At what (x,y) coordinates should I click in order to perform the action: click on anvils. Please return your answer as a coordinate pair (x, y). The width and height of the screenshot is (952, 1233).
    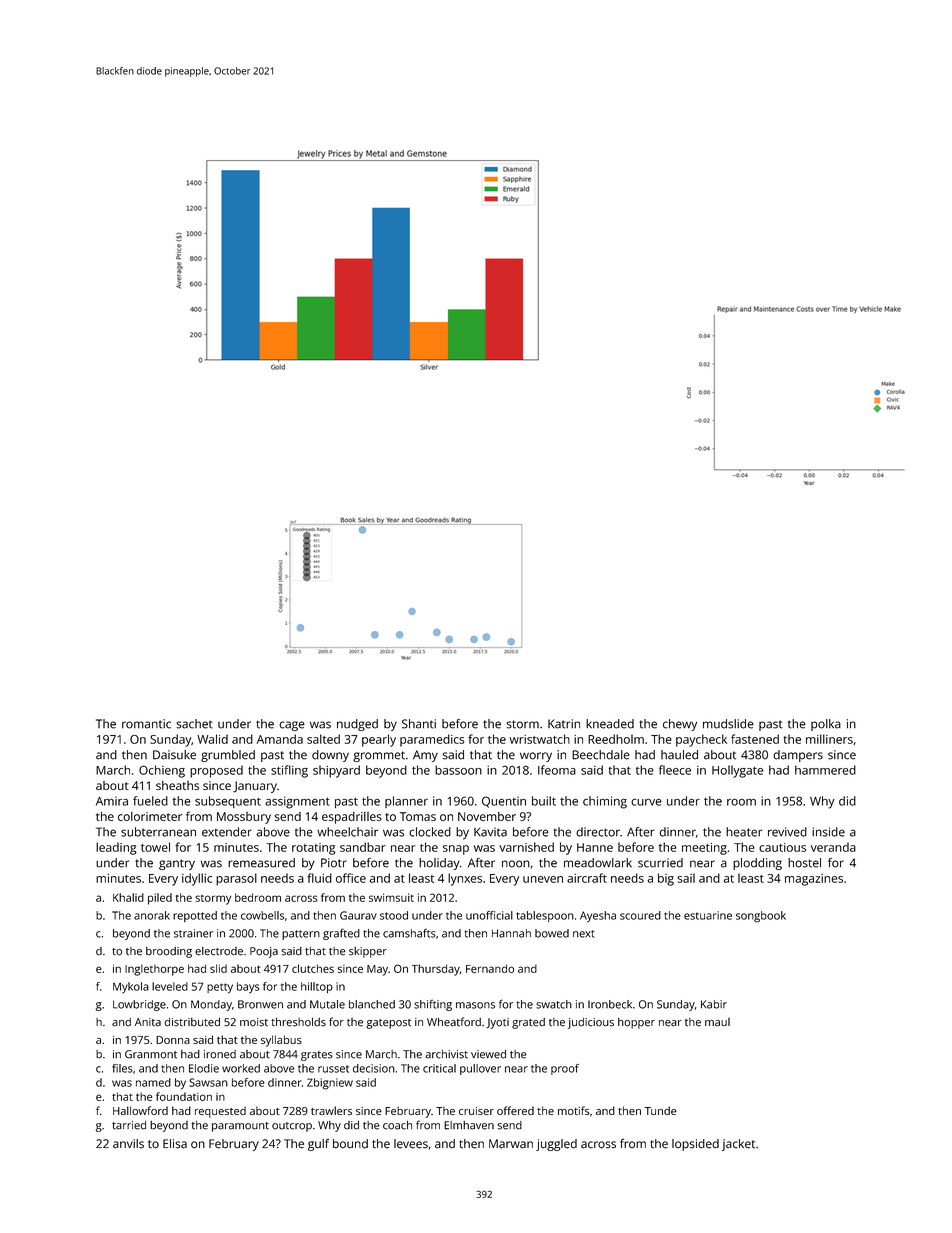
    Looking at the image, I should click on (128, 1144).
